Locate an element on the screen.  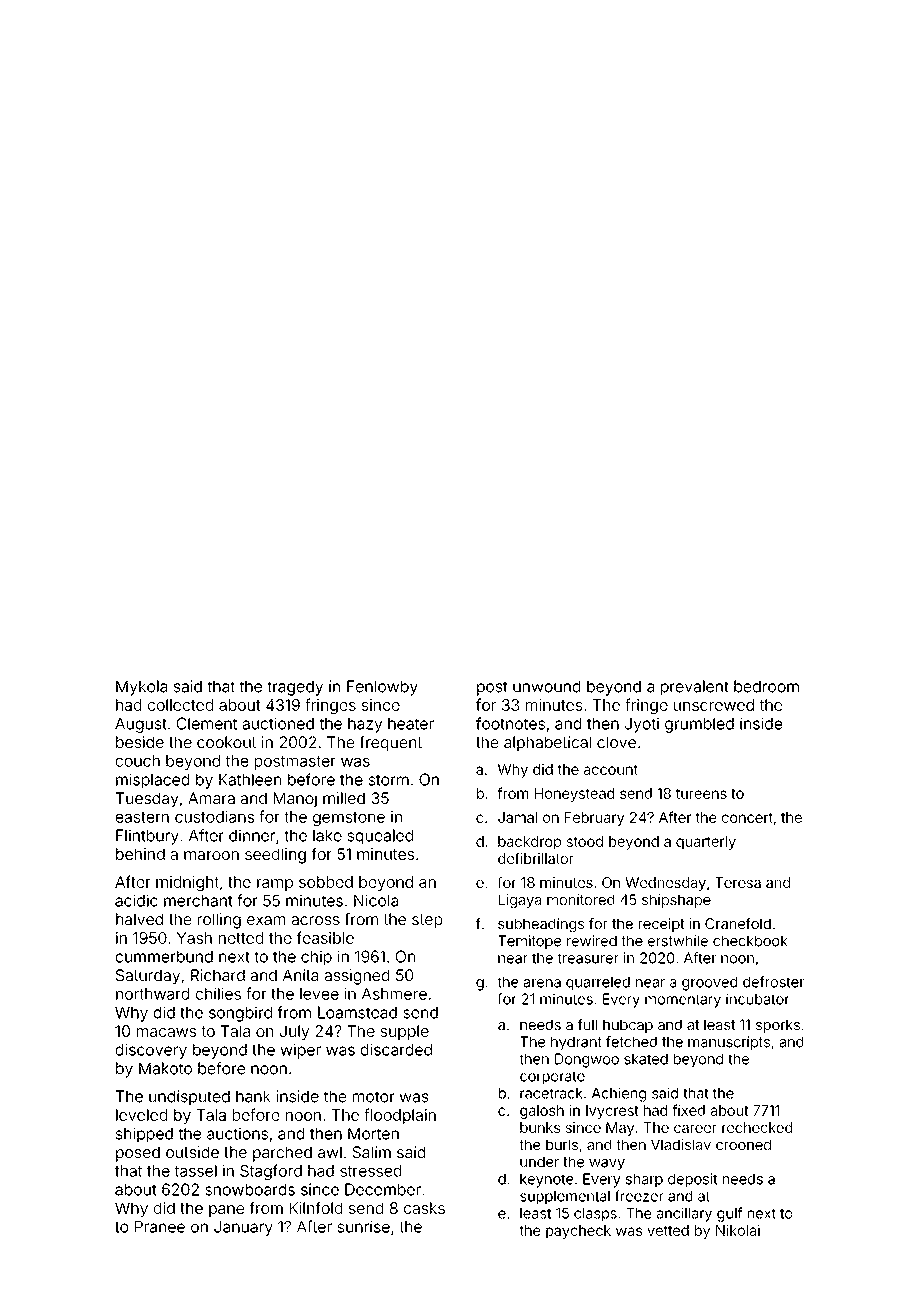
midnight is located at coordinates (187, 883).
